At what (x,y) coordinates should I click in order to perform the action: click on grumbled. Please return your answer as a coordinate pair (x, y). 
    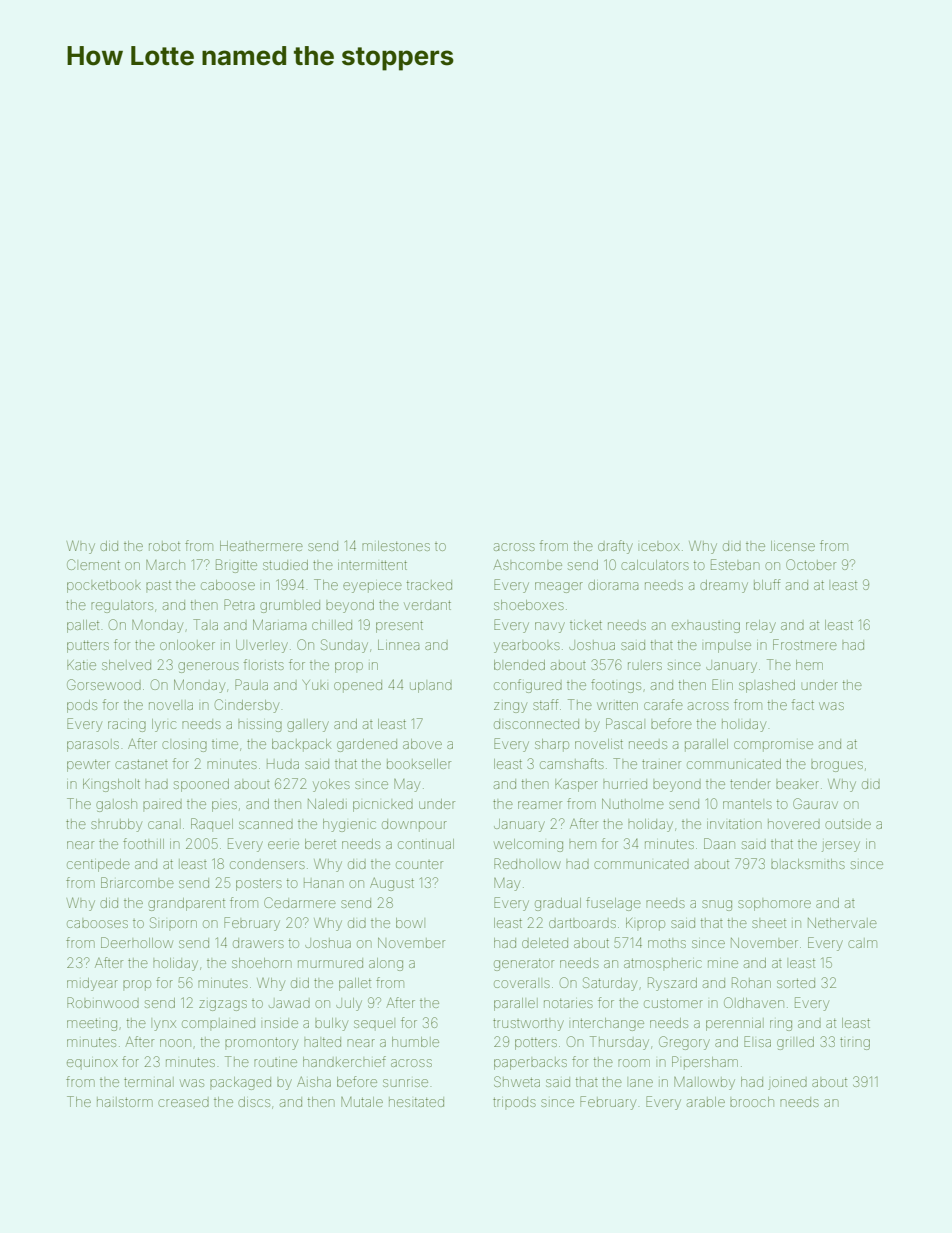
    Looking at the image, I should click on (290, 606).
